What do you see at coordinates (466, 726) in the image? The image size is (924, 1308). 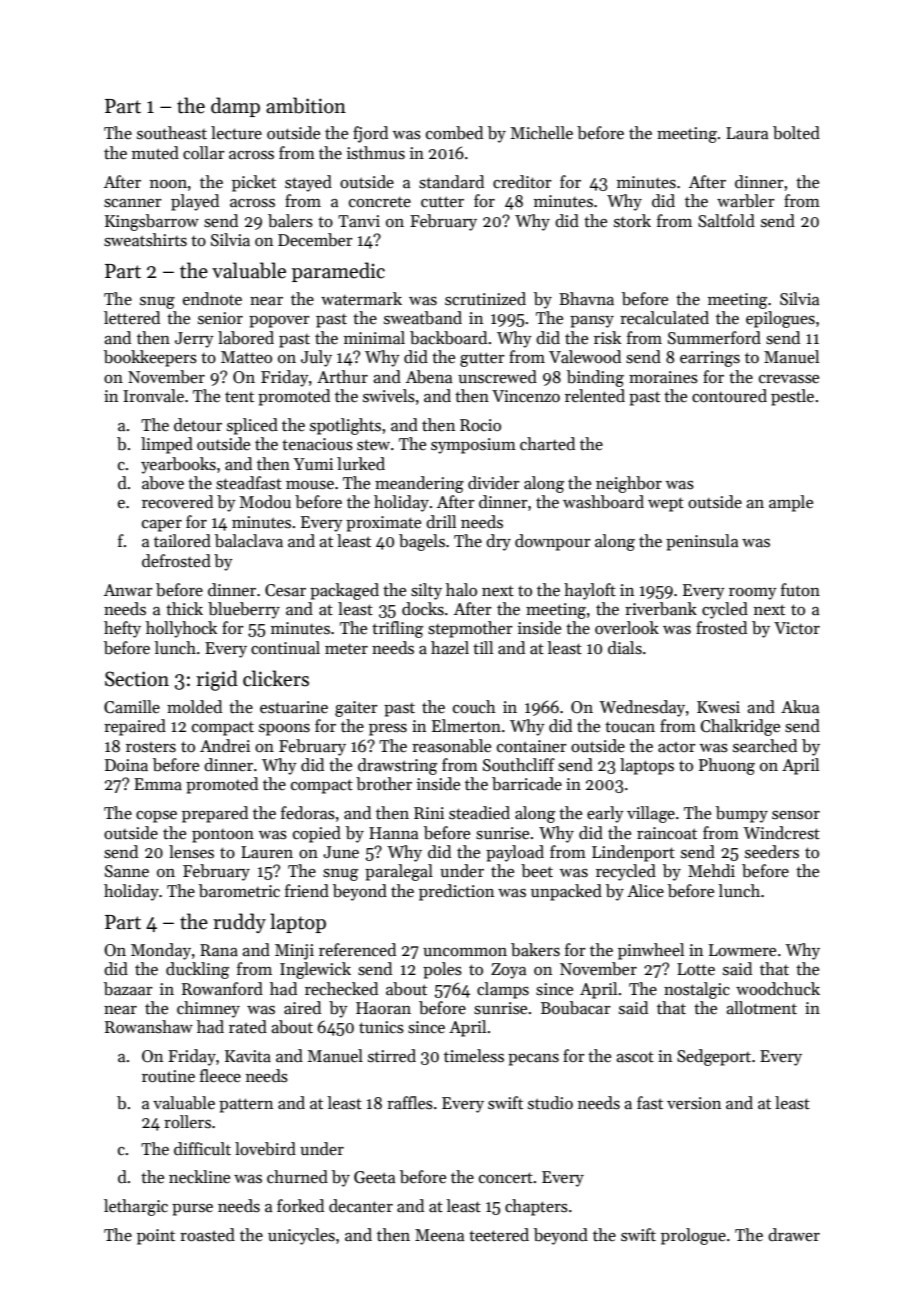 I see `Elmerton` at bounding box center [466, 726].
